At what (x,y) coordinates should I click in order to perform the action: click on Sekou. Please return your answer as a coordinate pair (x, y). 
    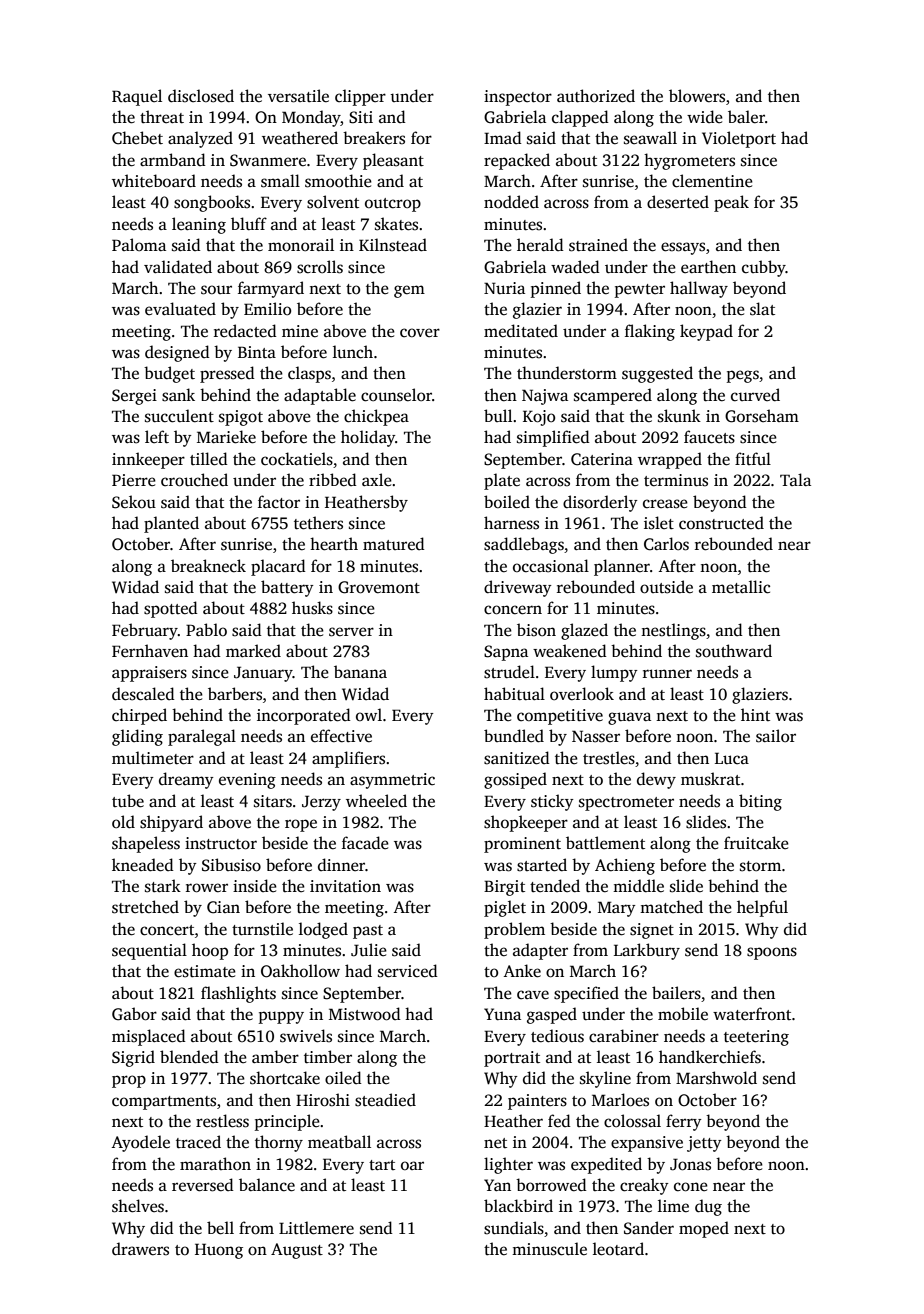
    Looking at the image, I should click on (134, 502).
